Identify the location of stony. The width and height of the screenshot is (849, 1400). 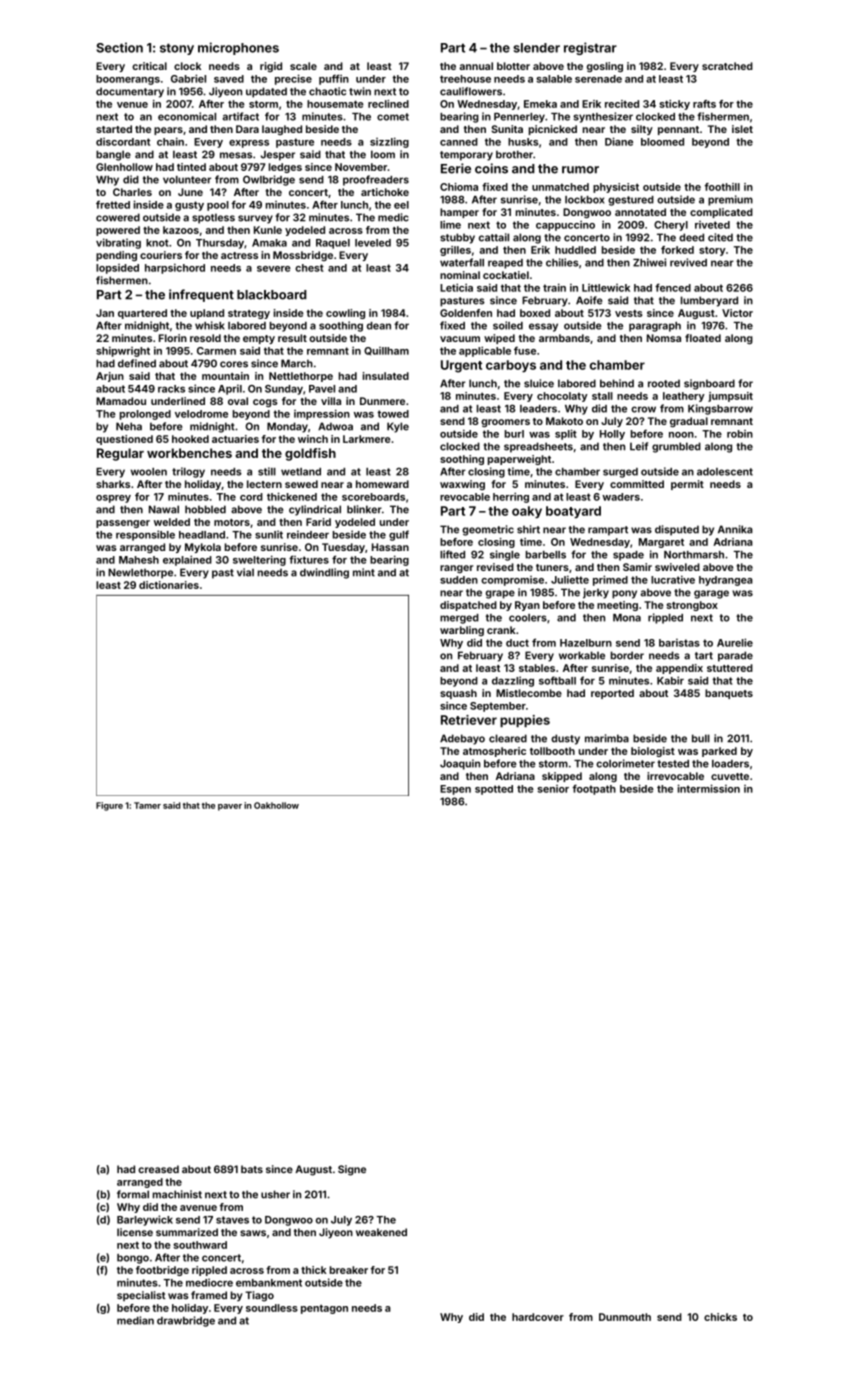
(177, 49).
